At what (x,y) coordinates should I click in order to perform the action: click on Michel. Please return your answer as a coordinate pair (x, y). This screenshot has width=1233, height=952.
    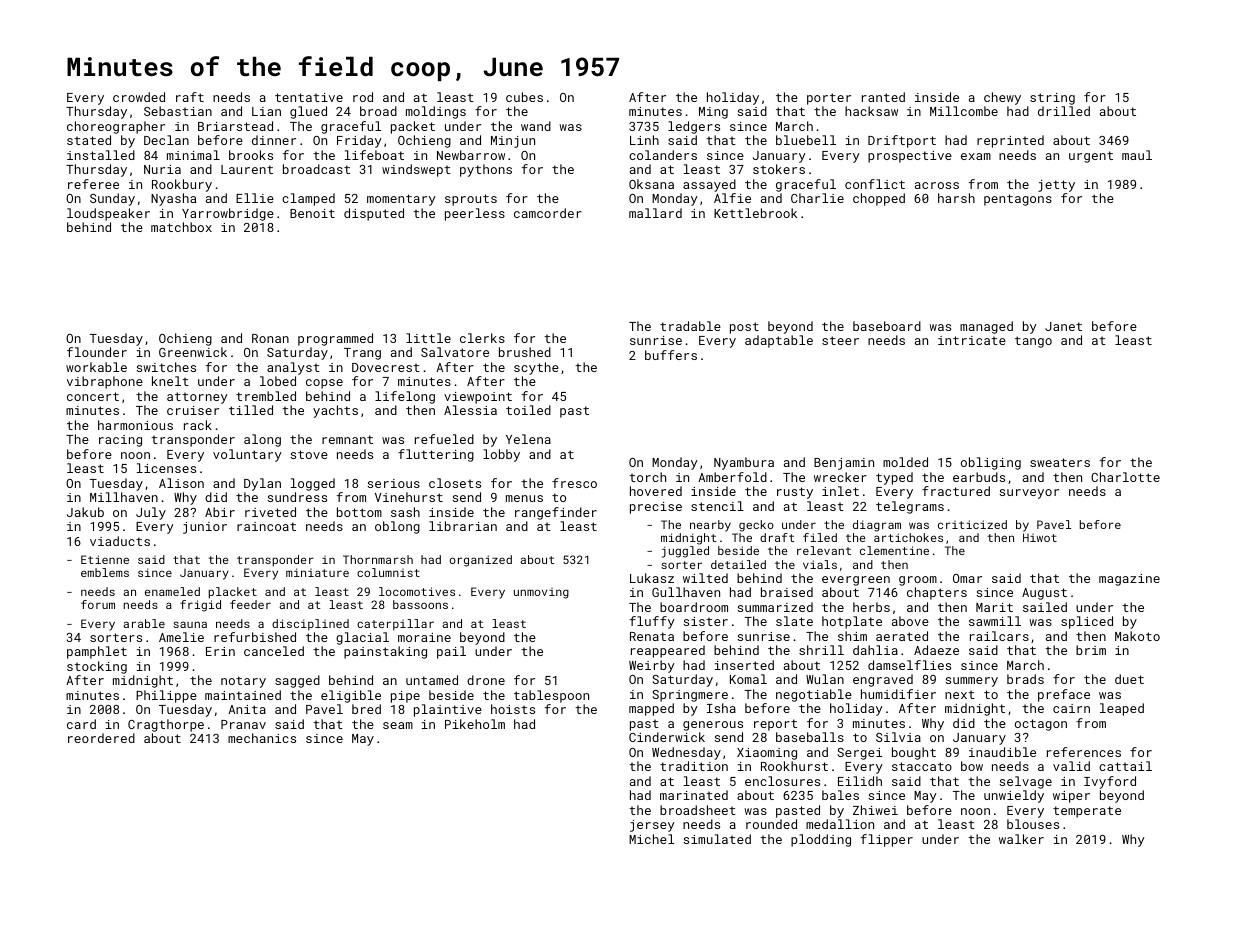
    Looking at the image, I should click on (651, 839).
